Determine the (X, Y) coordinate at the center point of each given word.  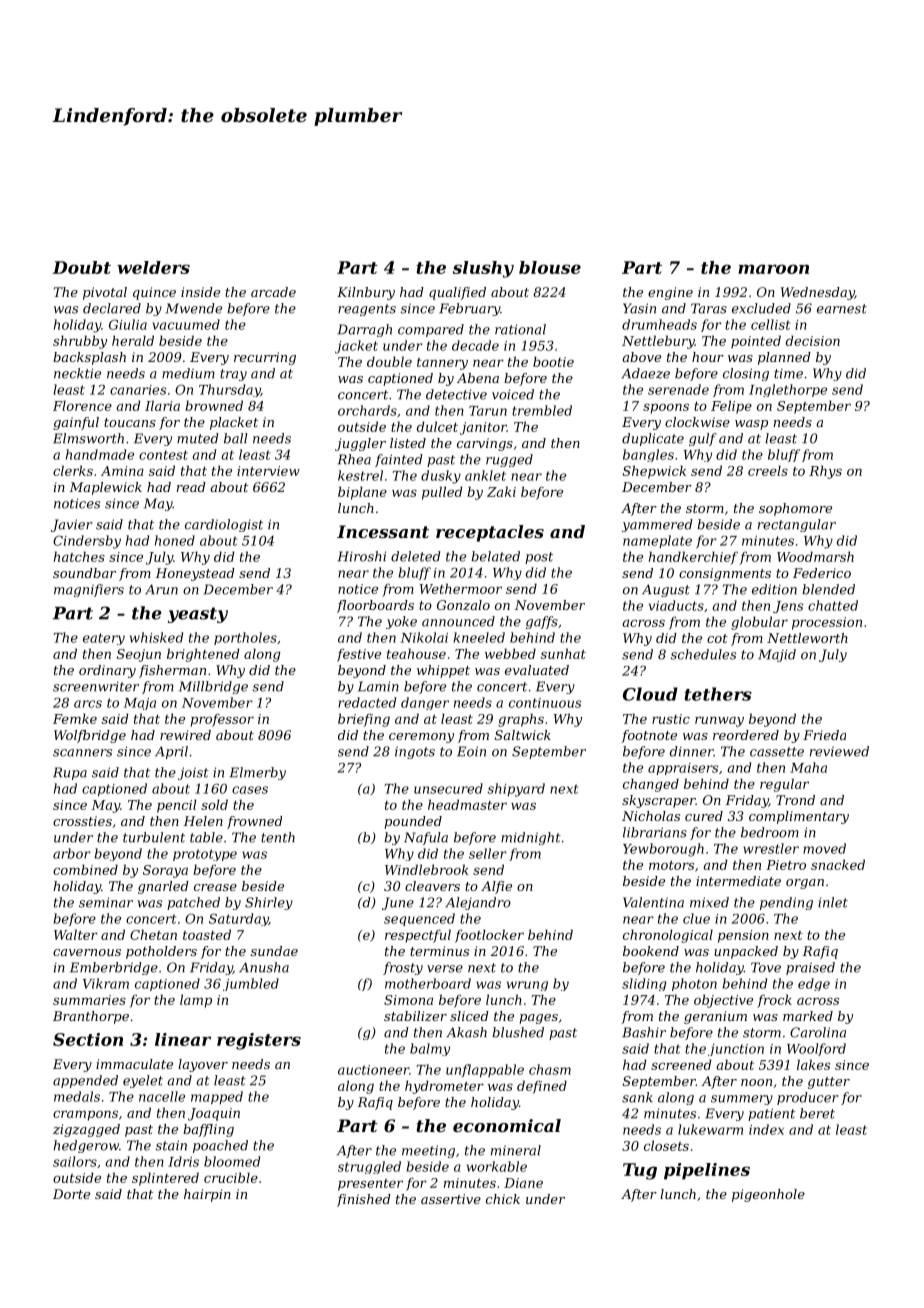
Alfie (496, 887)
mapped (217, 1097)
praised (810, 968)
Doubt (82, 267)
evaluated (537, 670)
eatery (104, 639)
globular (759, 623)
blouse (550, 267)
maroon (773, 269)
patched (193, 903)
